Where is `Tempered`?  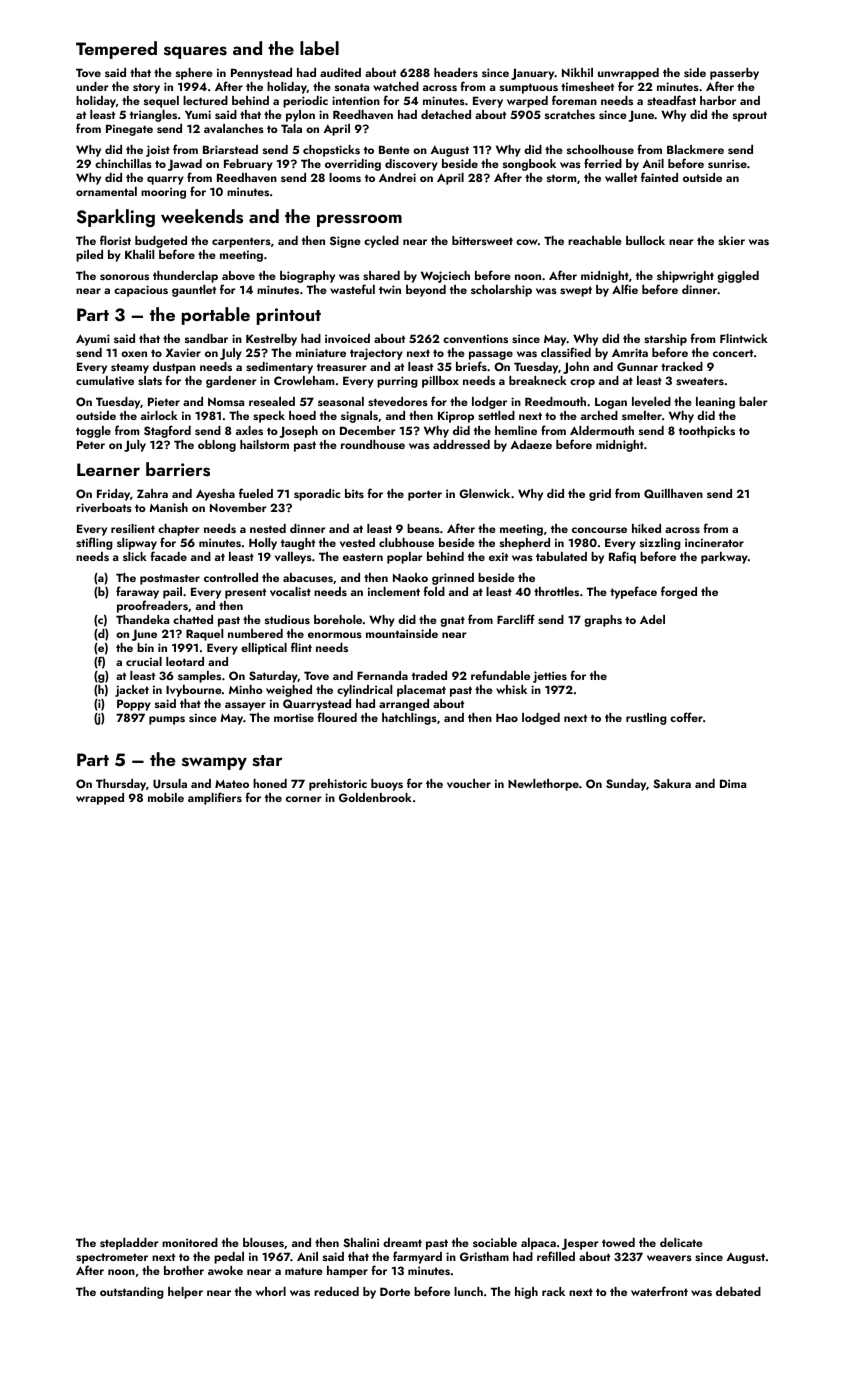
Tempered is located at coordinates (116, 50).
